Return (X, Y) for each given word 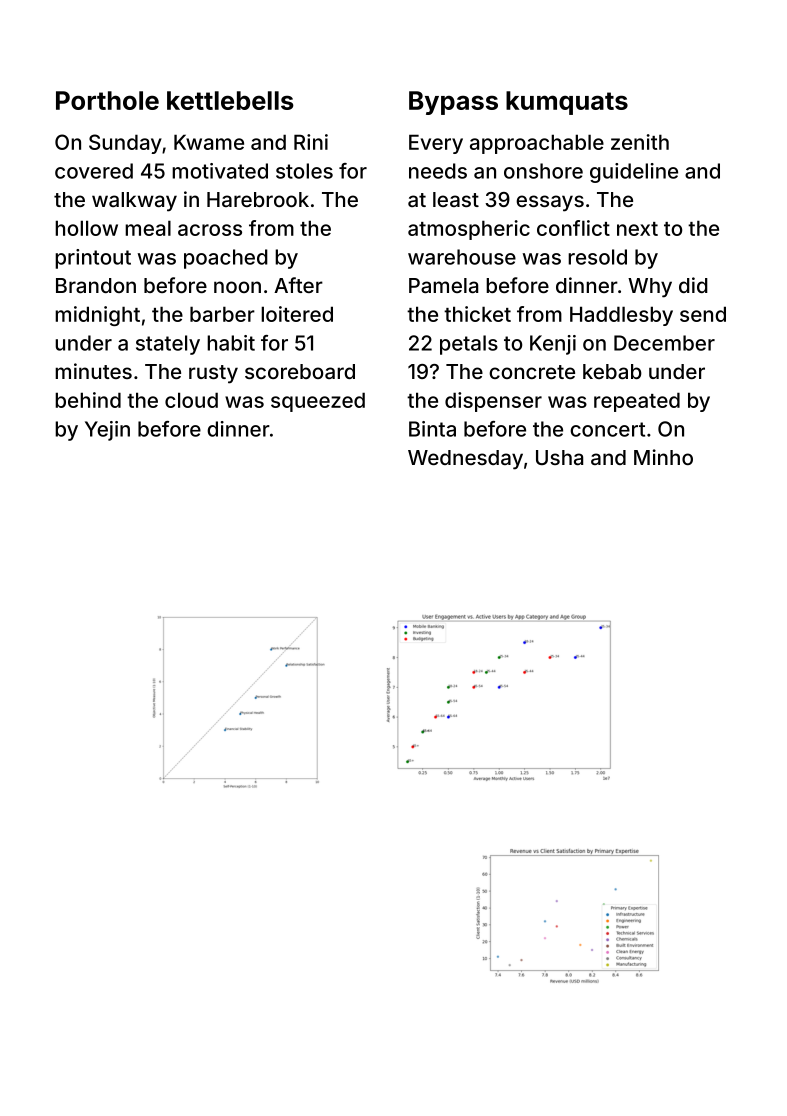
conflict (573, 228)
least (456, 199)
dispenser (493, 402)
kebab (612, 371)
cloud (191, 400)
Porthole (107, 100)
